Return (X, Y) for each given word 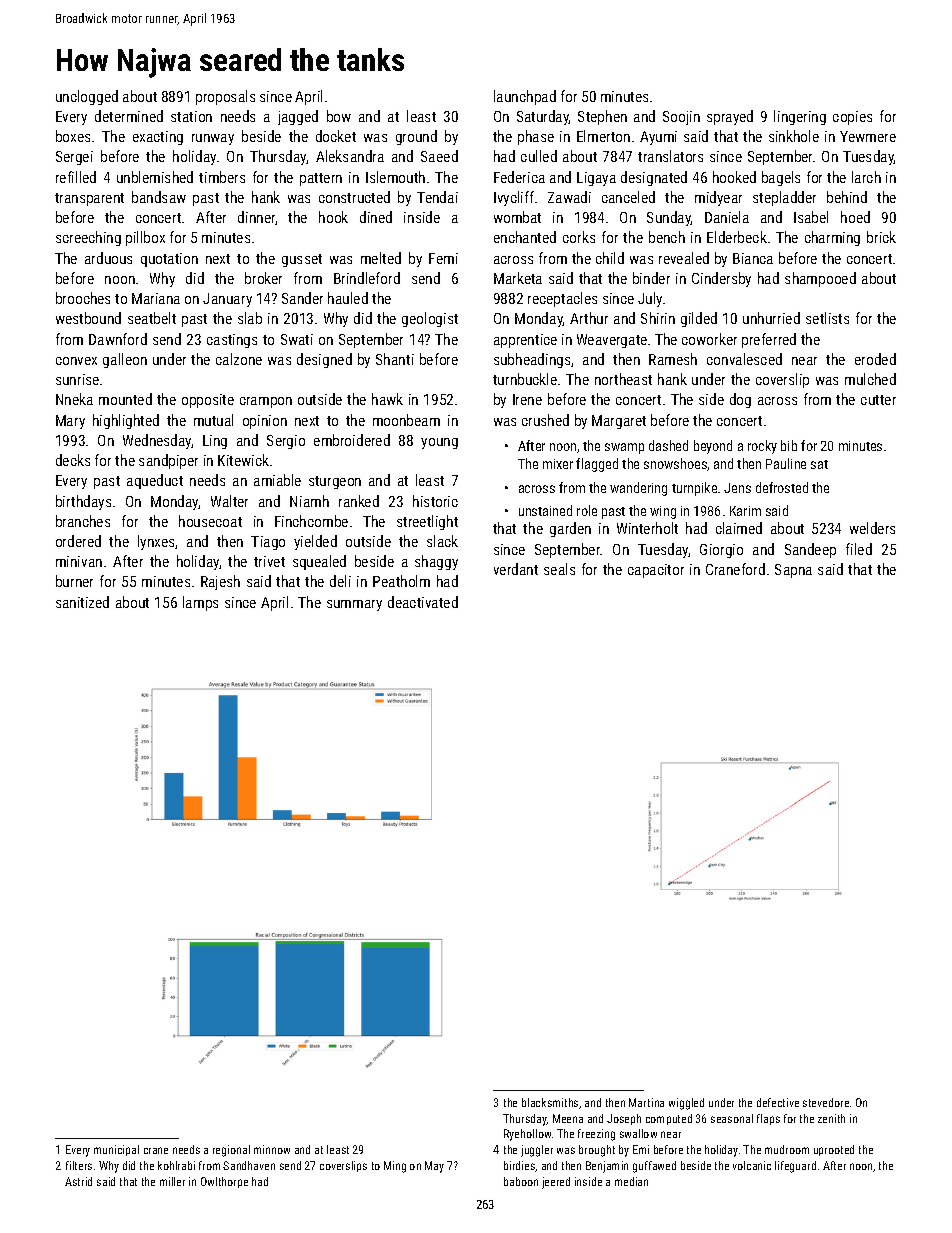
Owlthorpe (224, 1182)
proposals (225, 97)
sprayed (730, 117)
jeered (556, 1183)
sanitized (82, 602)
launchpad (525, 97)
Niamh (309, 501)
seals (559, 569)
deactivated (423, 602)
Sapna (793, 571)
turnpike (694, 489)
